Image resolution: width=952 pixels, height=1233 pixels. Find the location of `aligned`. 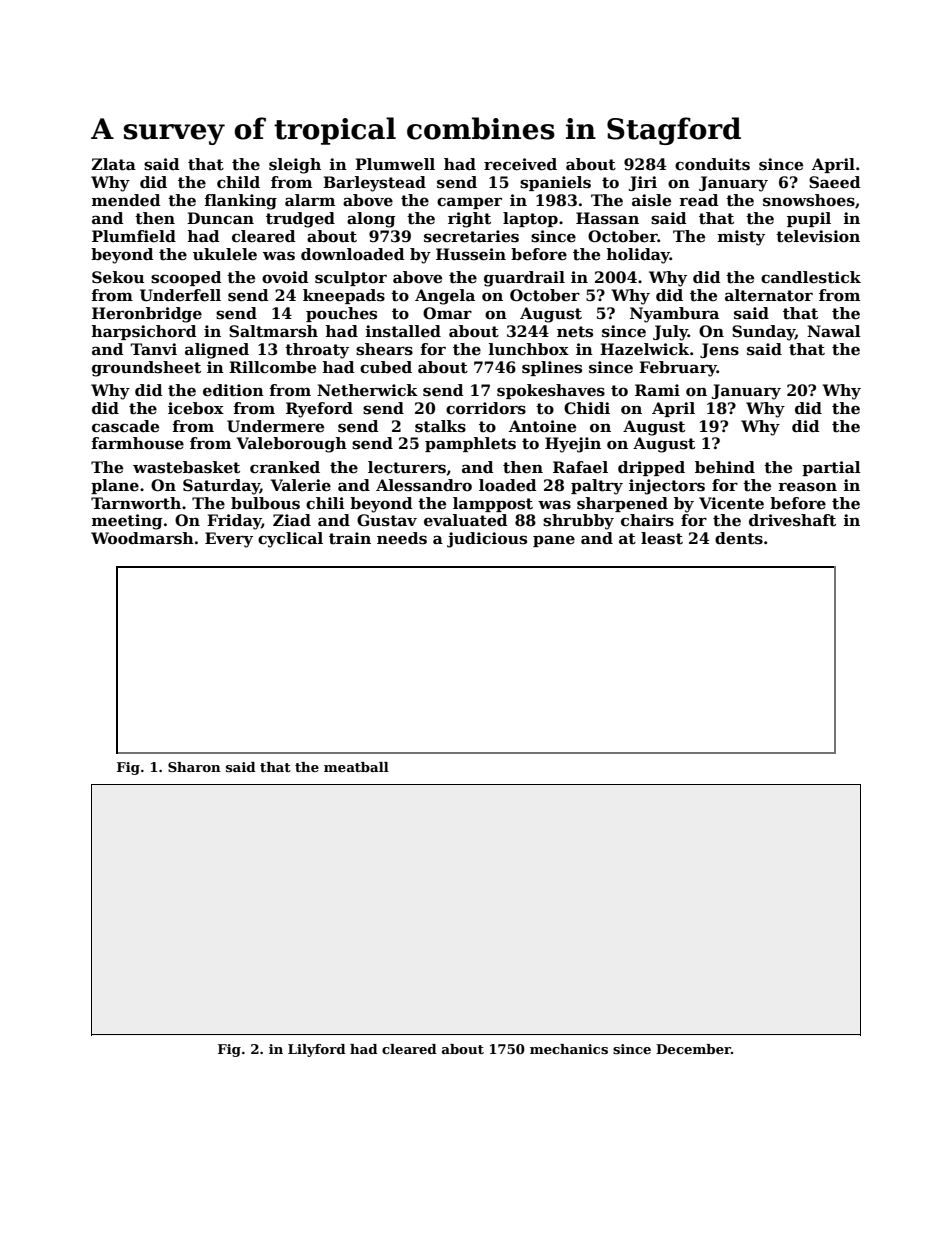

aligned is located at coordinates (217, 351).
